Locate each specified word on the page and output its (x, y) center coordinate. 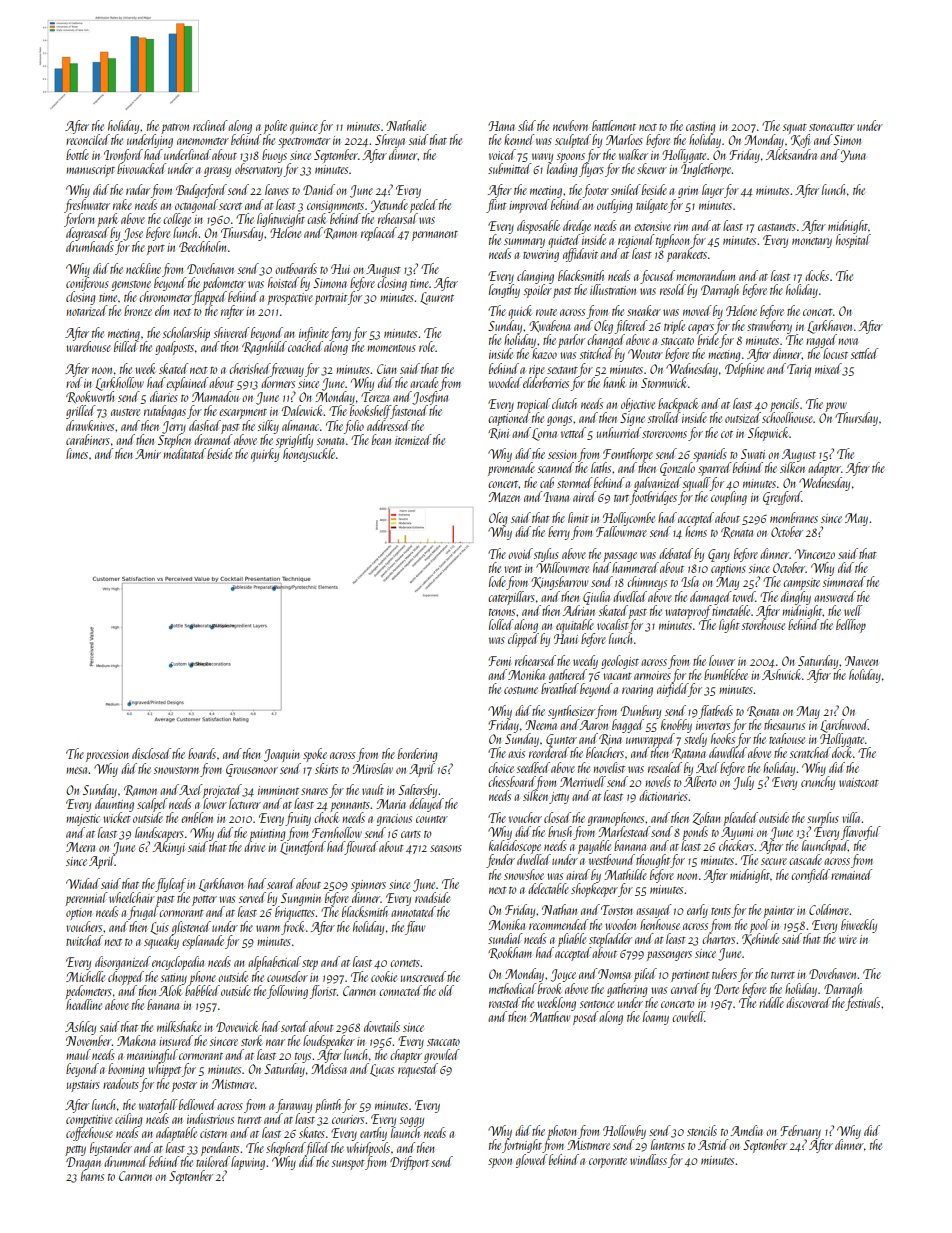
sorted (294, 1026)
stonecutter (832, 127)
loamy (656, 1018)
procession (107, 756)
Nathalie (406, 125)
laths (601, 467)
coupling (729, 498)
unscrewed (423, 976)
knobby (676, 726)
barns (92, 1175)
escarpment (243, 414)
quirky (265, 455)
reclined (210, 125)
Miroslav (372, 768)
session (562, 454)
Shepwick (768, 434)
